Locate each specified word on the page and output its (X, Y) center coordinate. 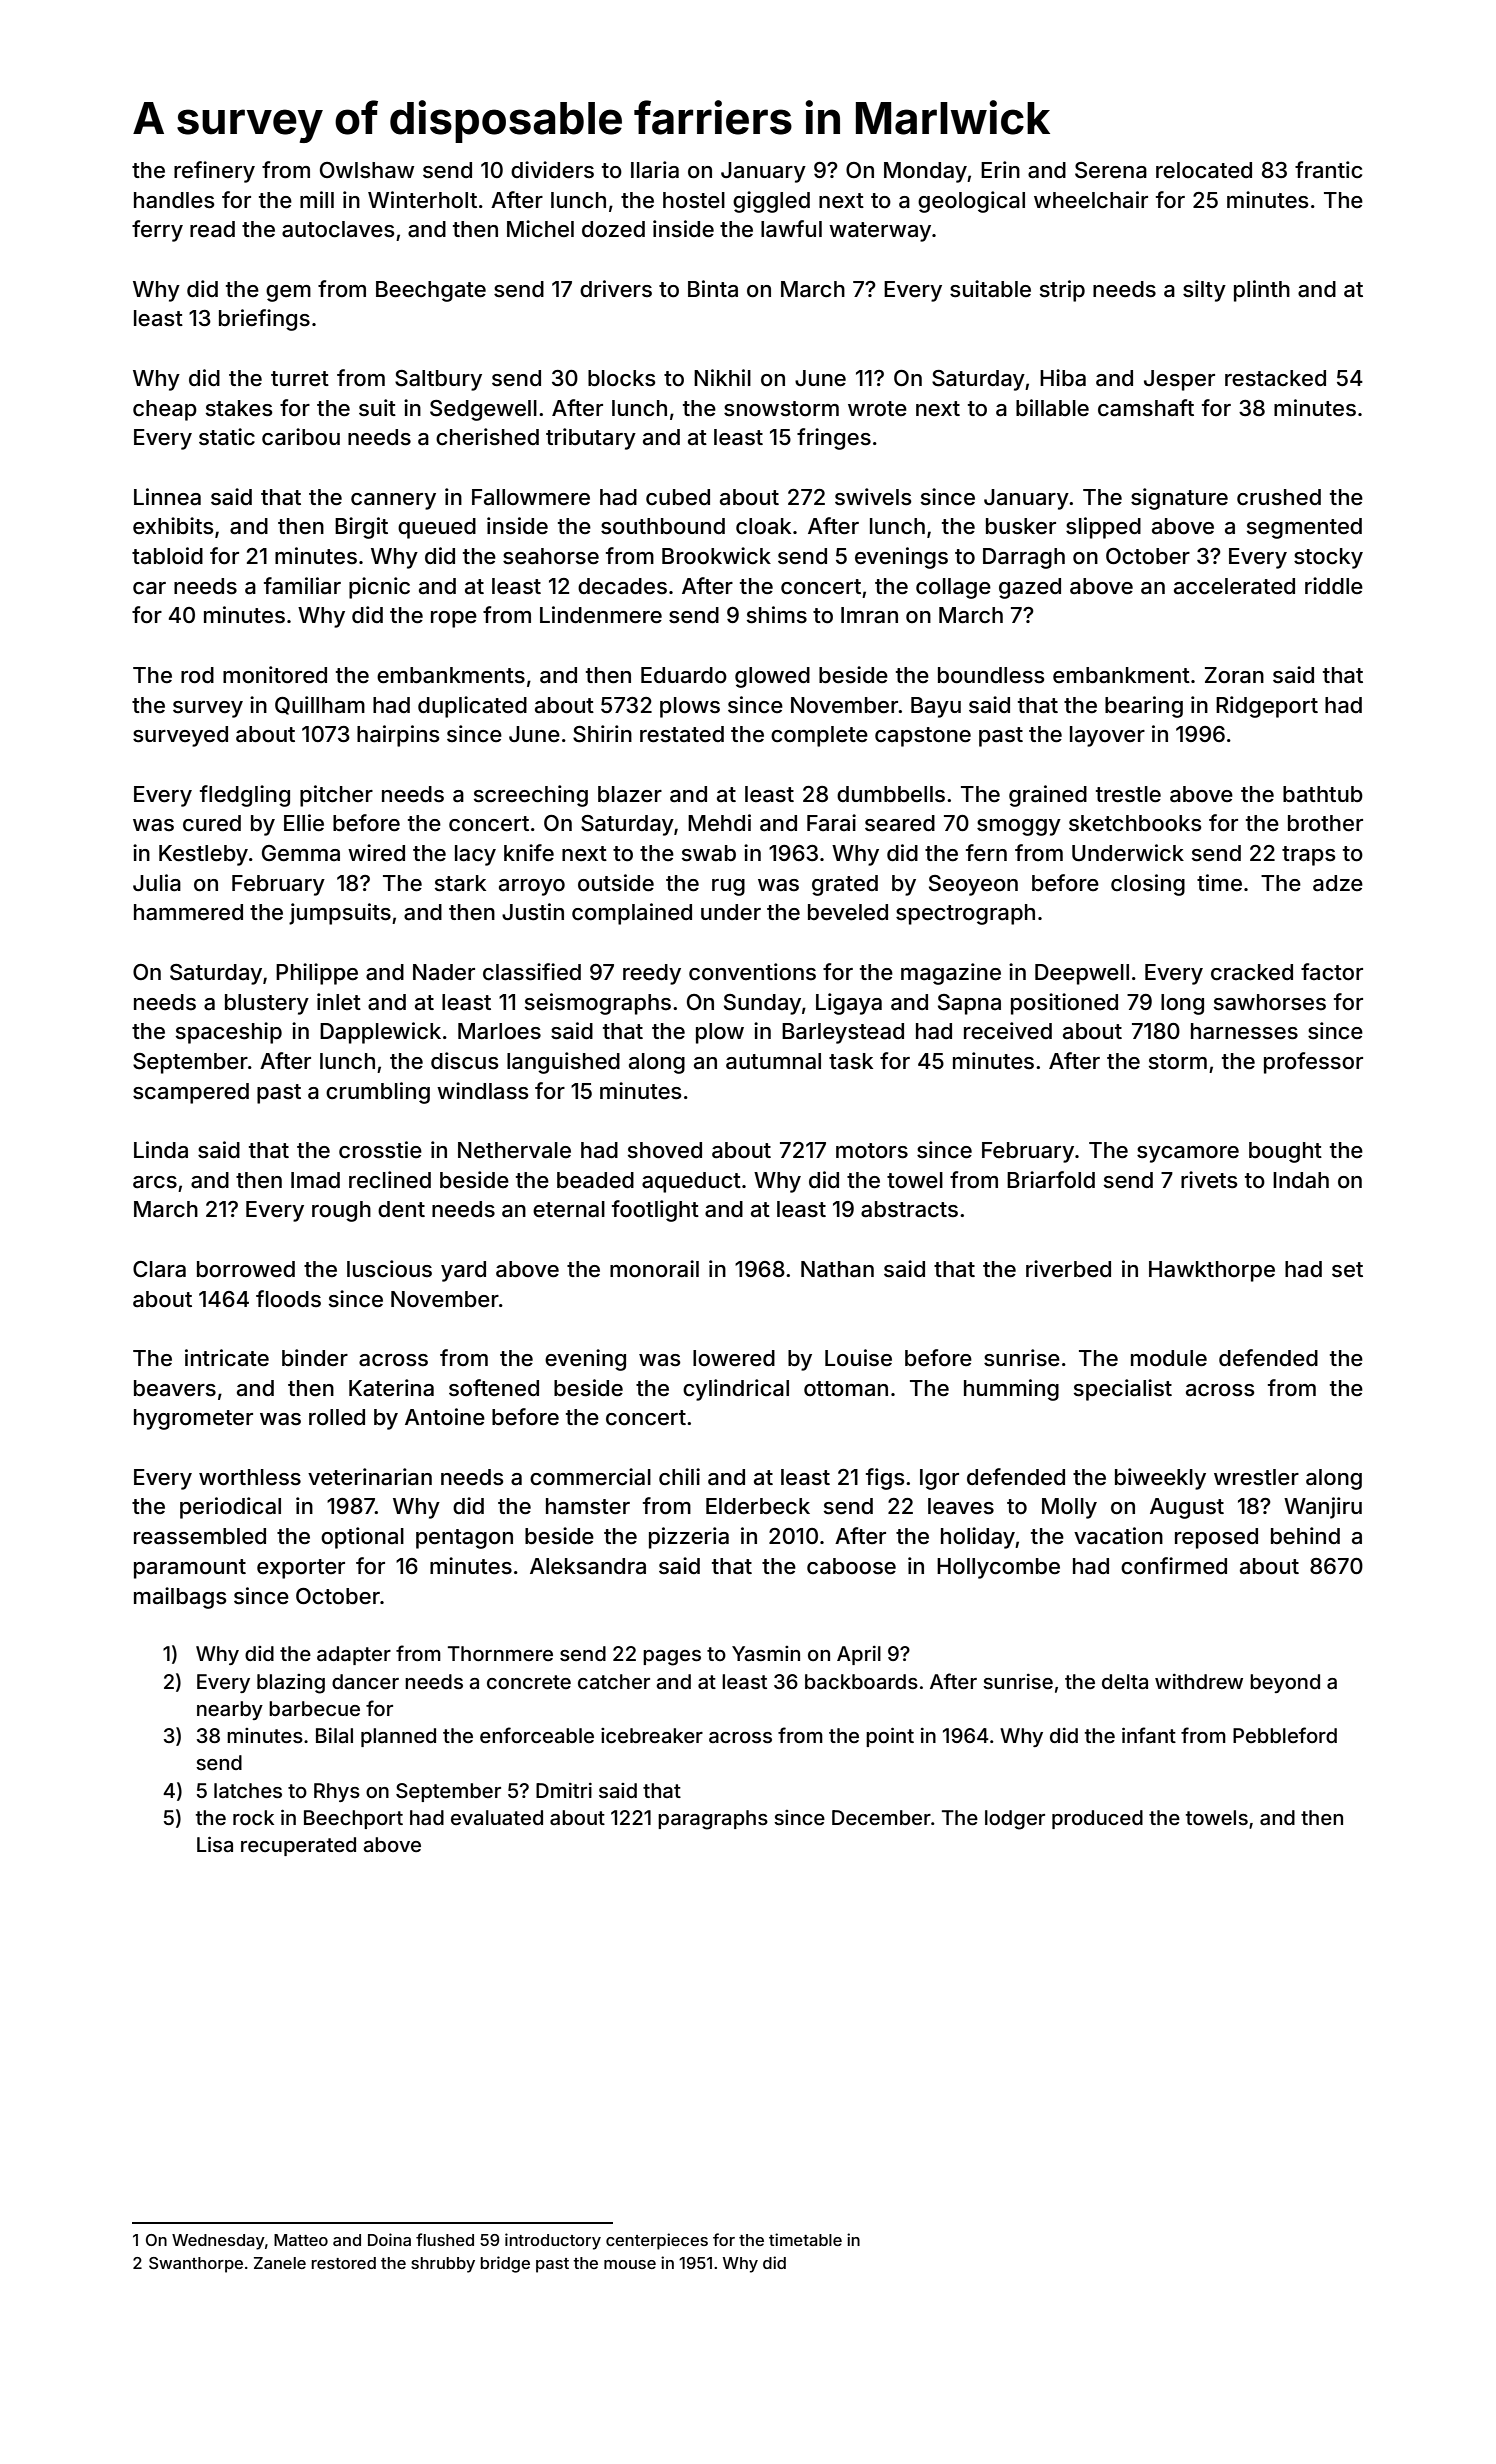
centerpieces (657, 2241)
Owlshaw (367, 170)
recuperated (298, 1846)
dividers (552, 170)
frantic (1328, 170)
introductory (553, 2241)
